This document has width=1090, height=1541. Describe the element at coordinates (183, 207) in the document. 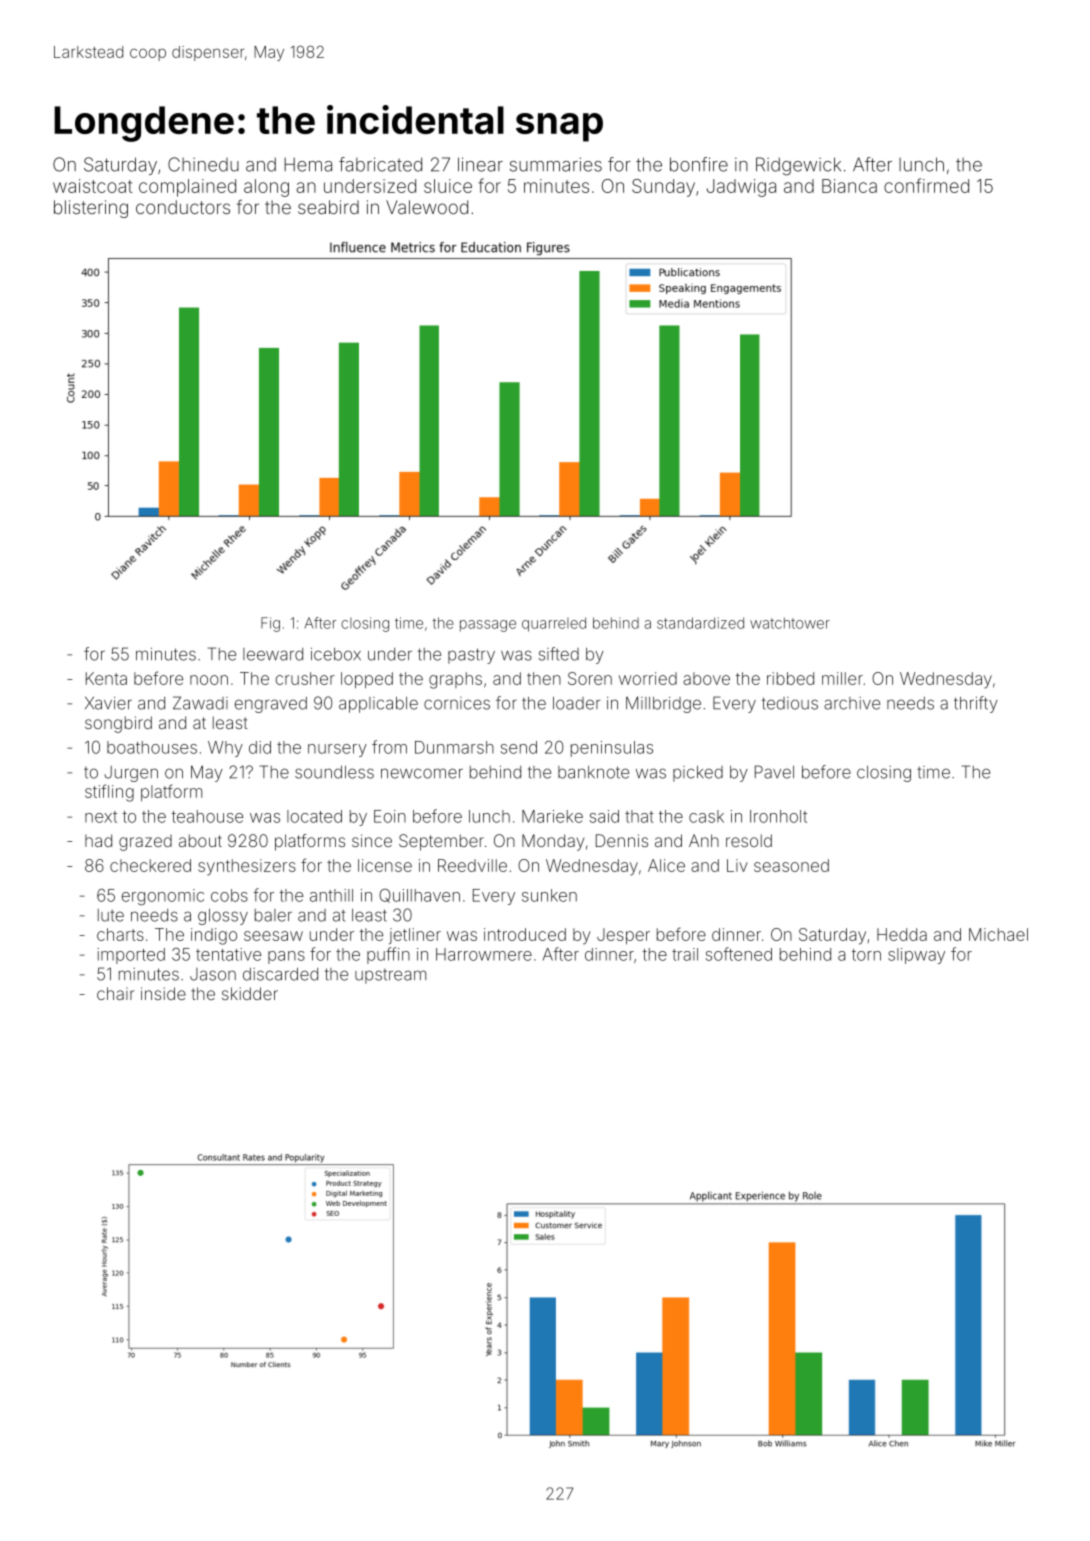

I see `conductors` at that location.
